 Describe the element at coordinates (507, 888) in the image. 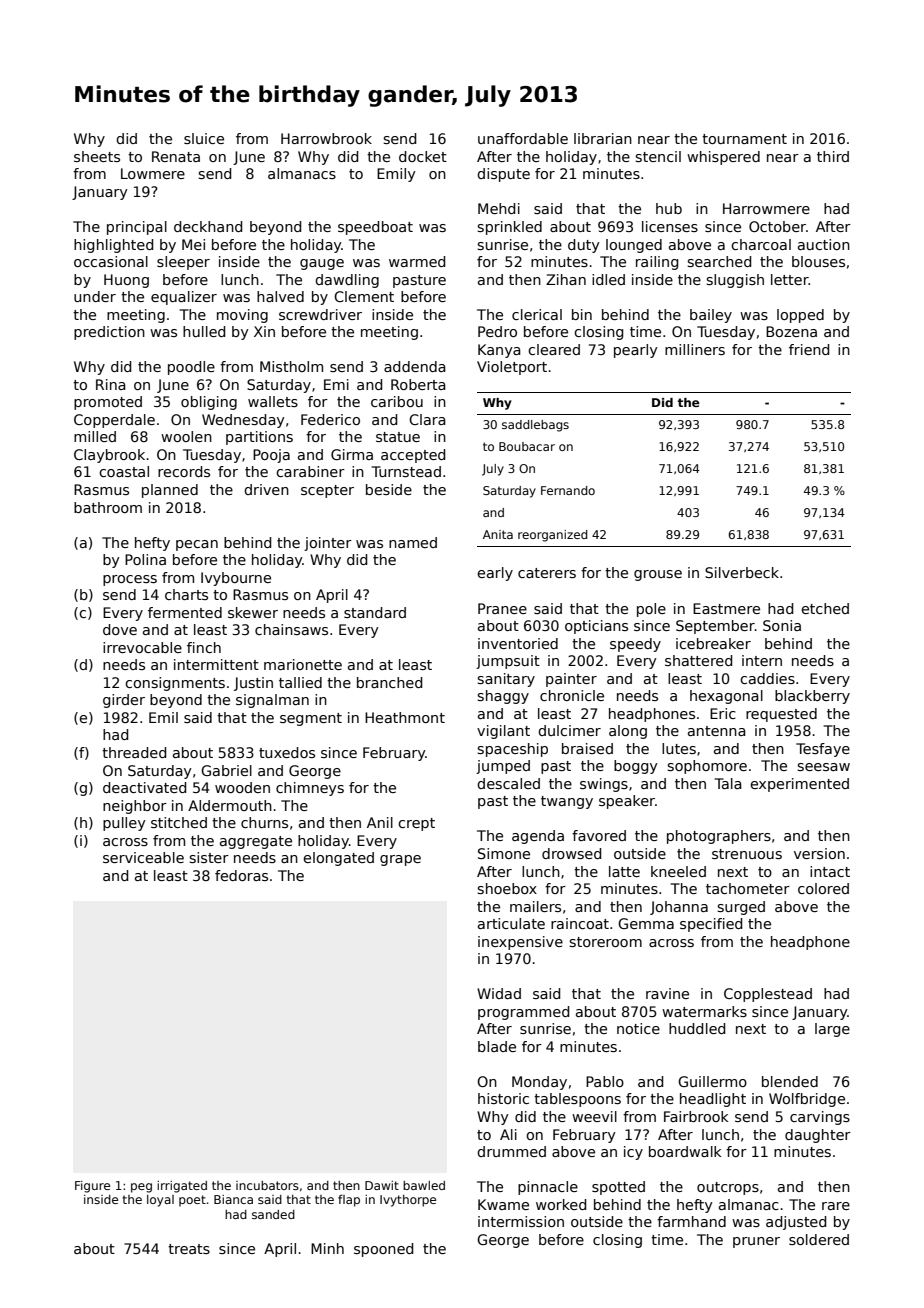

I see `shoebox` at that location.
